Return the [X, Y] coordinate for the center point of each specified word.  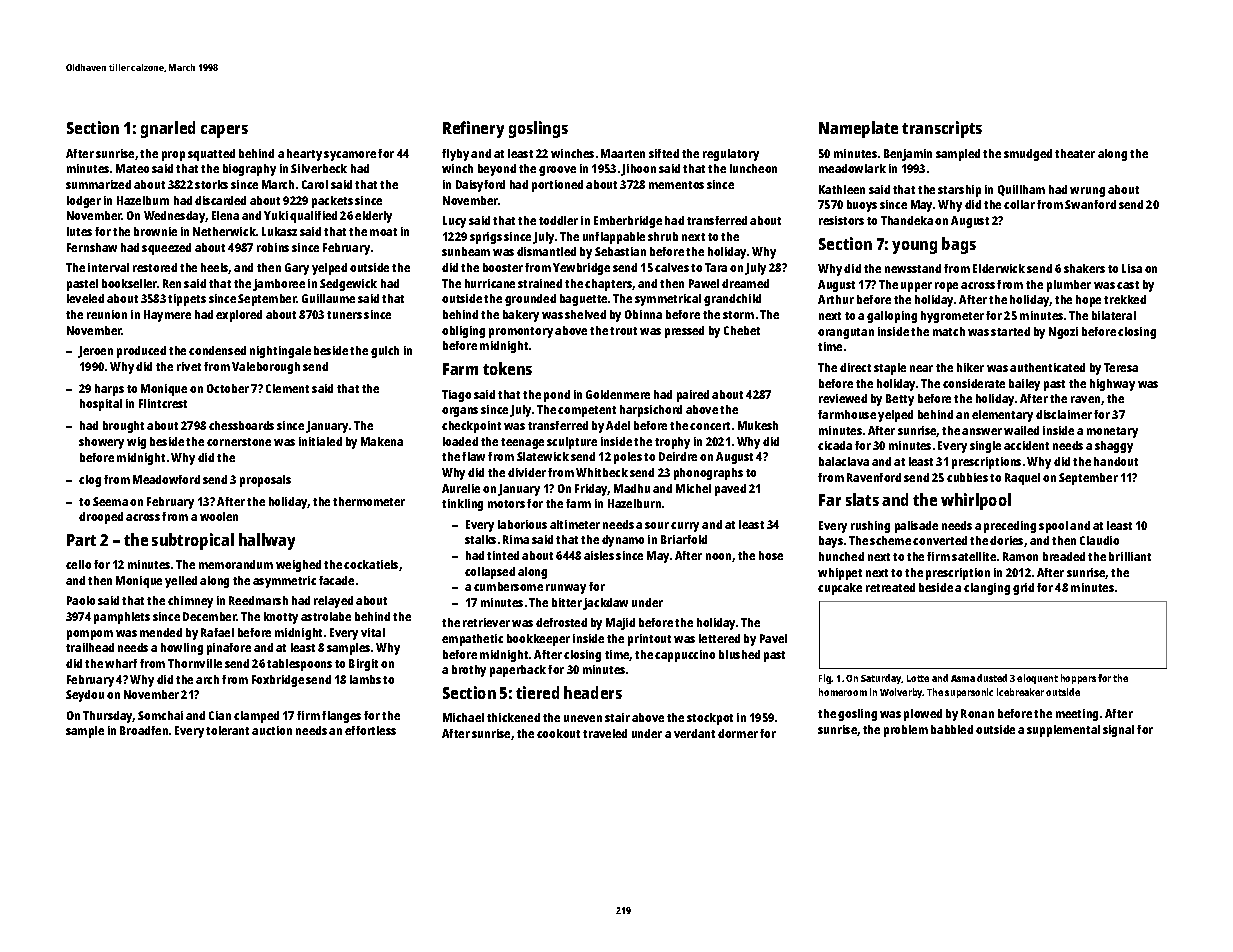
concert [710, 426]
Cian [220, 715]
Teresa [1121, 367]
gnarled [168, 129]
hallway [267, 541]
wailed [1021, 430]
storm [738, 315]
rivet [189, 366]
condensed [217, 350]
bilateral [1114, 315]
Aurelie [461, 488]
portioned [557, 186]
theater [1075, 153]
